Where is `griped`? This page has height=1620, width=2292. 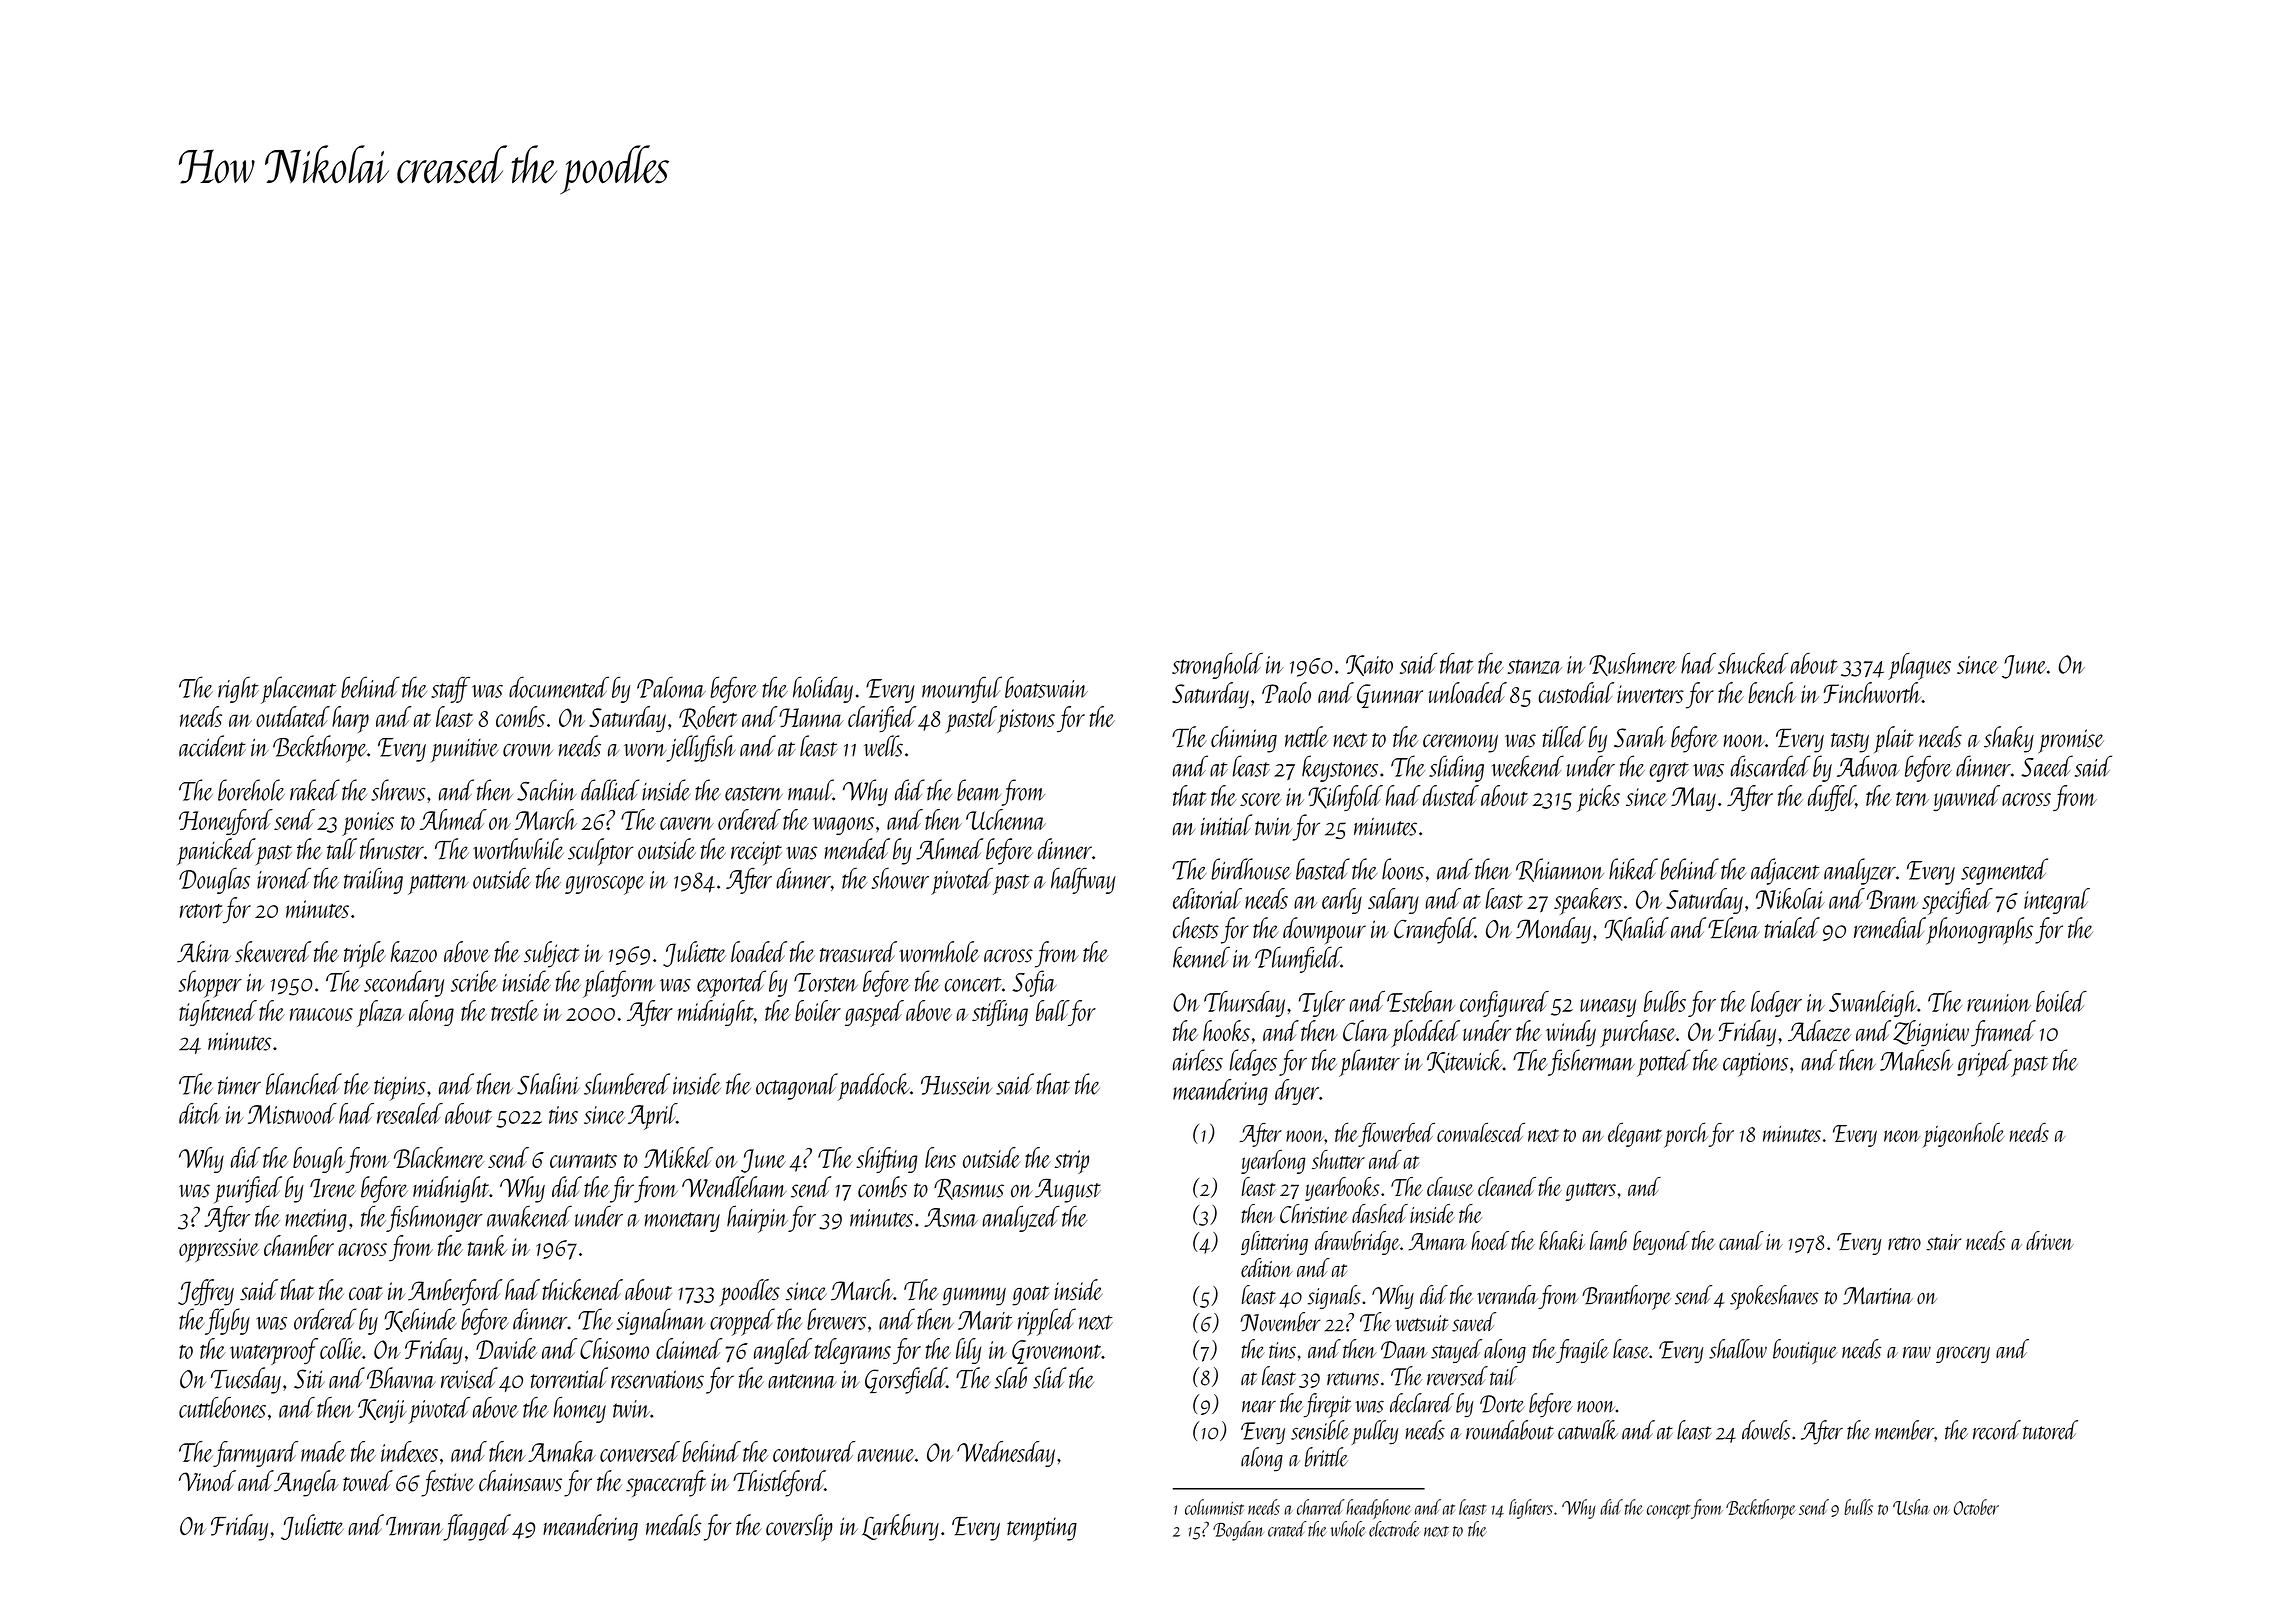 griped is located at coordinates (1984, 1063).
